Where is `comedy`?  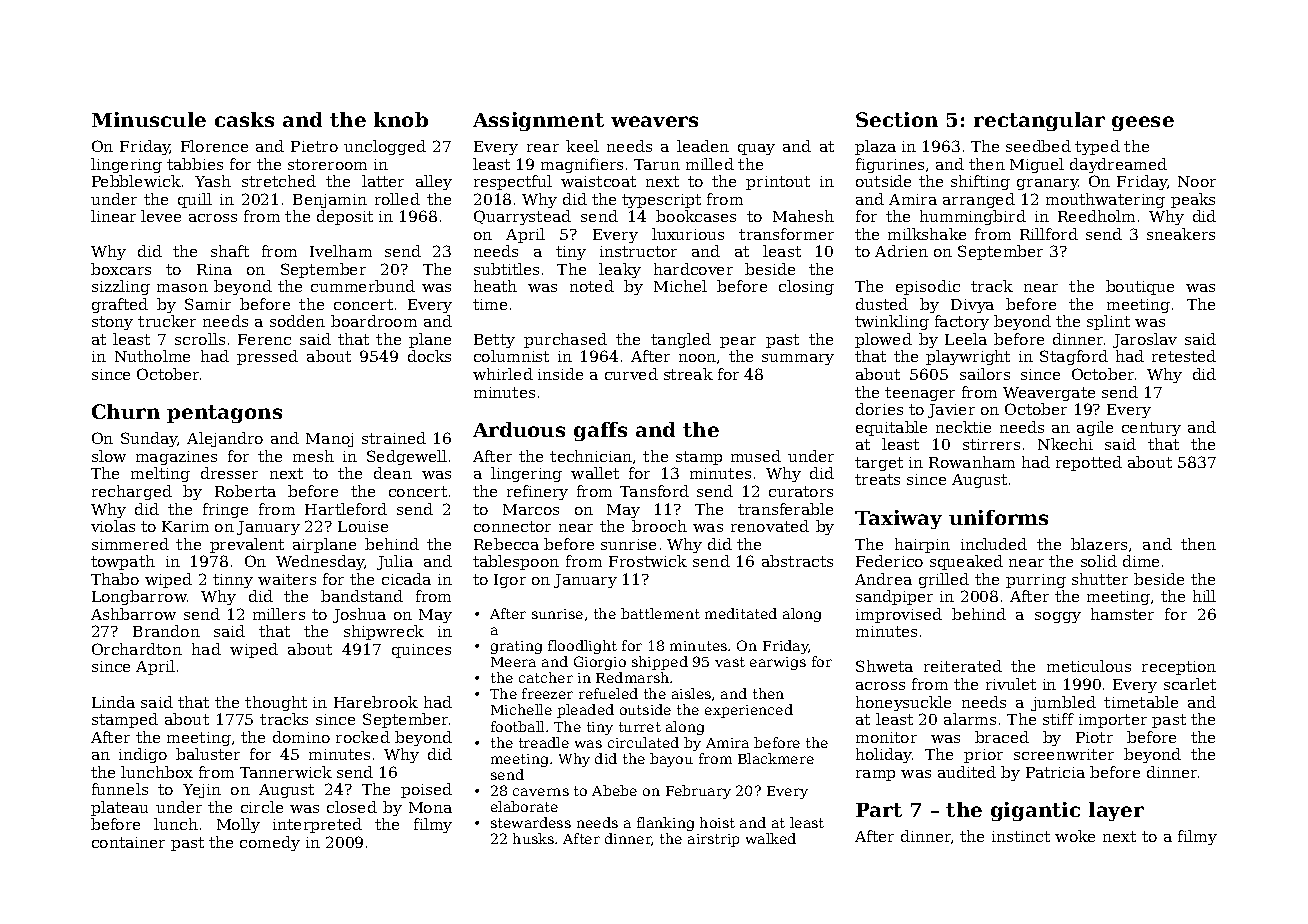 comedy is located at coordinates (270, 843).
